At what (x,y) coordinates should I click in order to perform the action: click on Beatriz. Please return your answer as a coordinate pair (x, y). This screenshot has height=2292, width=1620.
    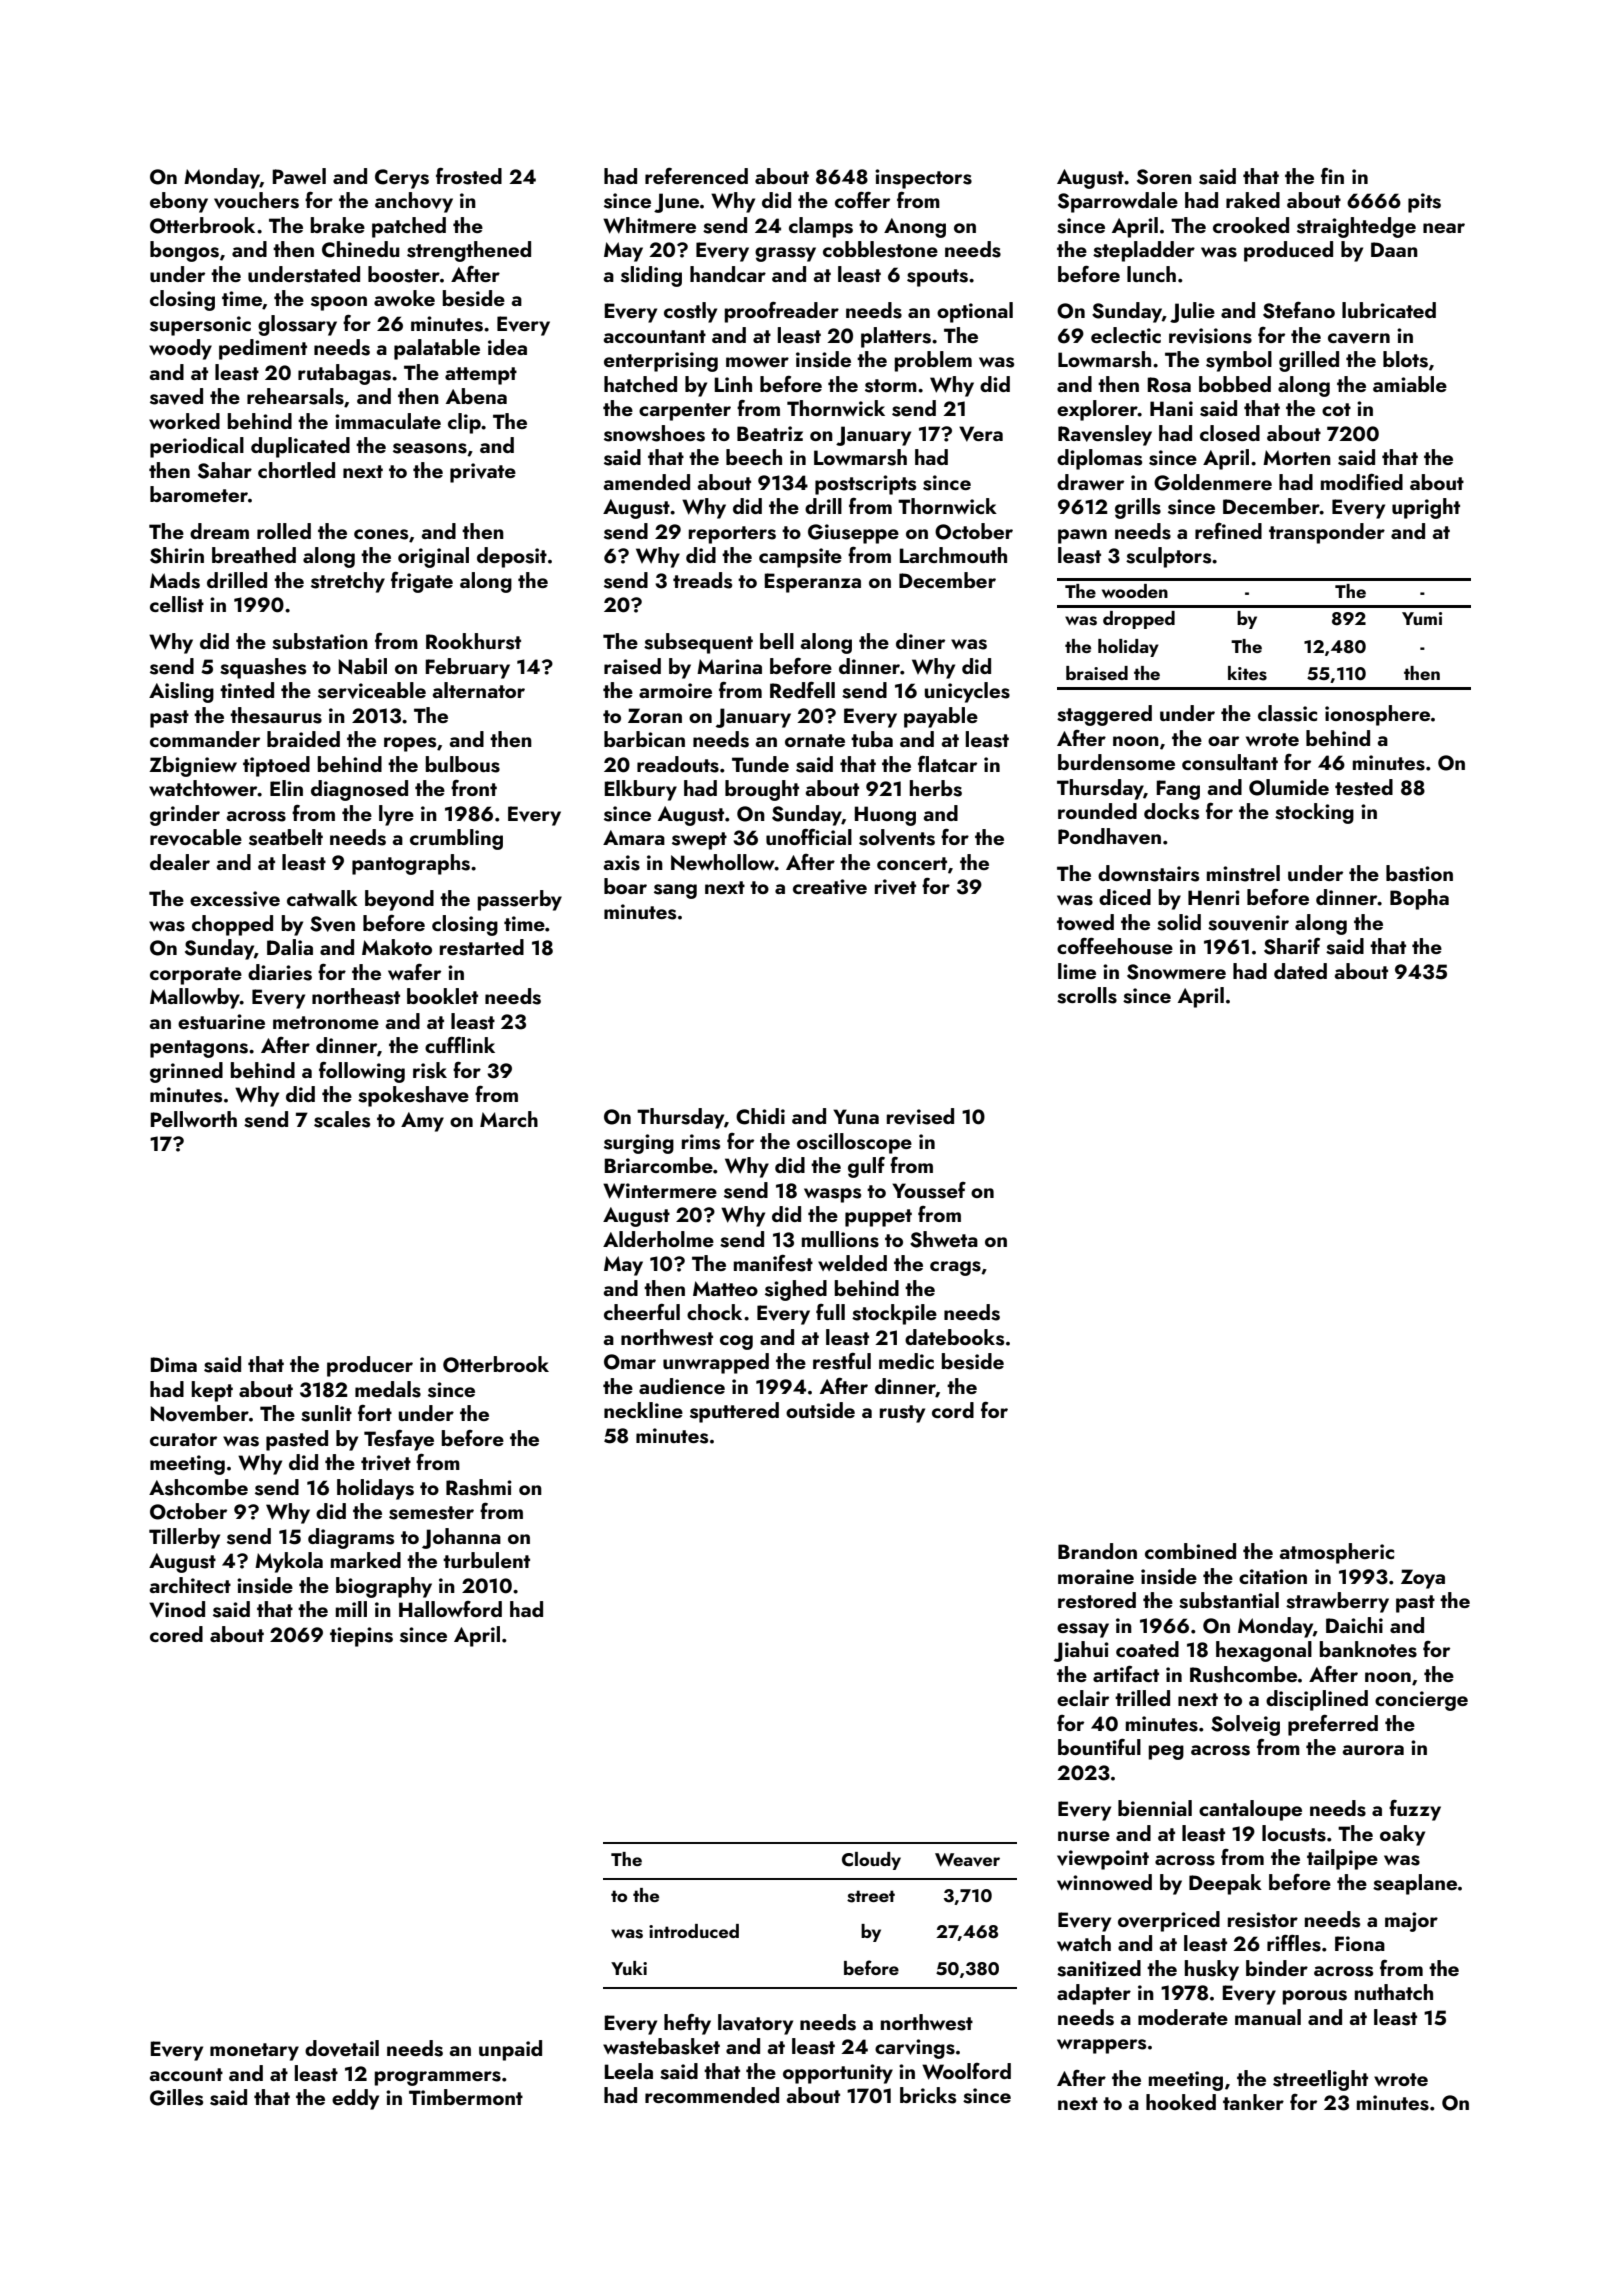
    Looking at the image, I should click on (770, 433).
